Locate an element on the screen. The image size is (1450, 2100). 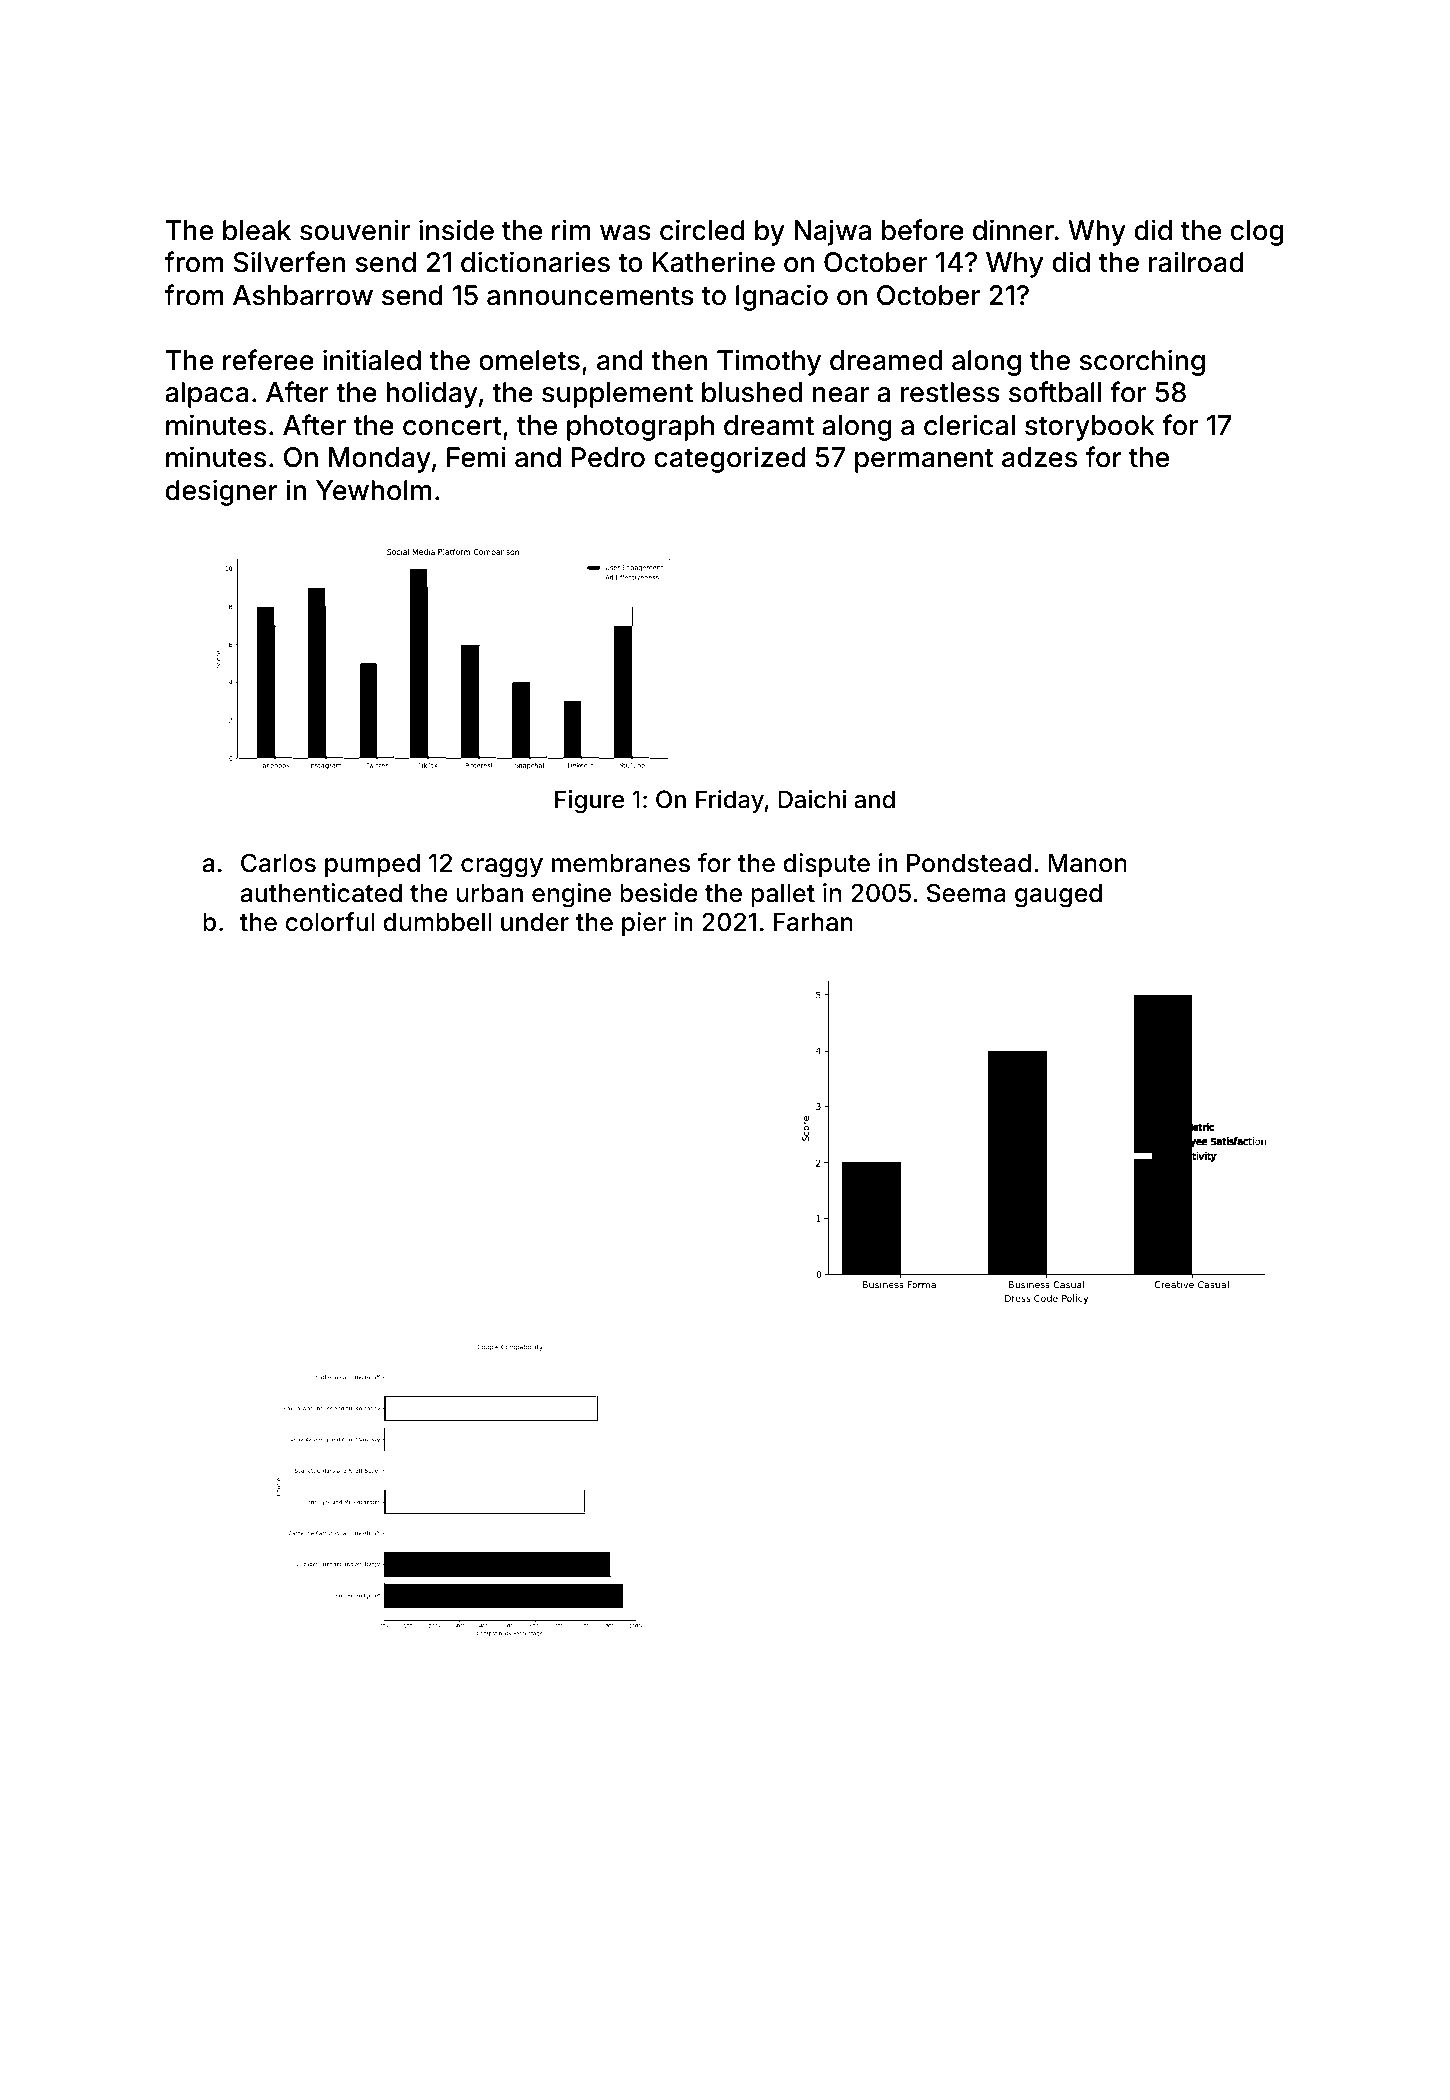
permanent is located at coordinates (924, 460).
